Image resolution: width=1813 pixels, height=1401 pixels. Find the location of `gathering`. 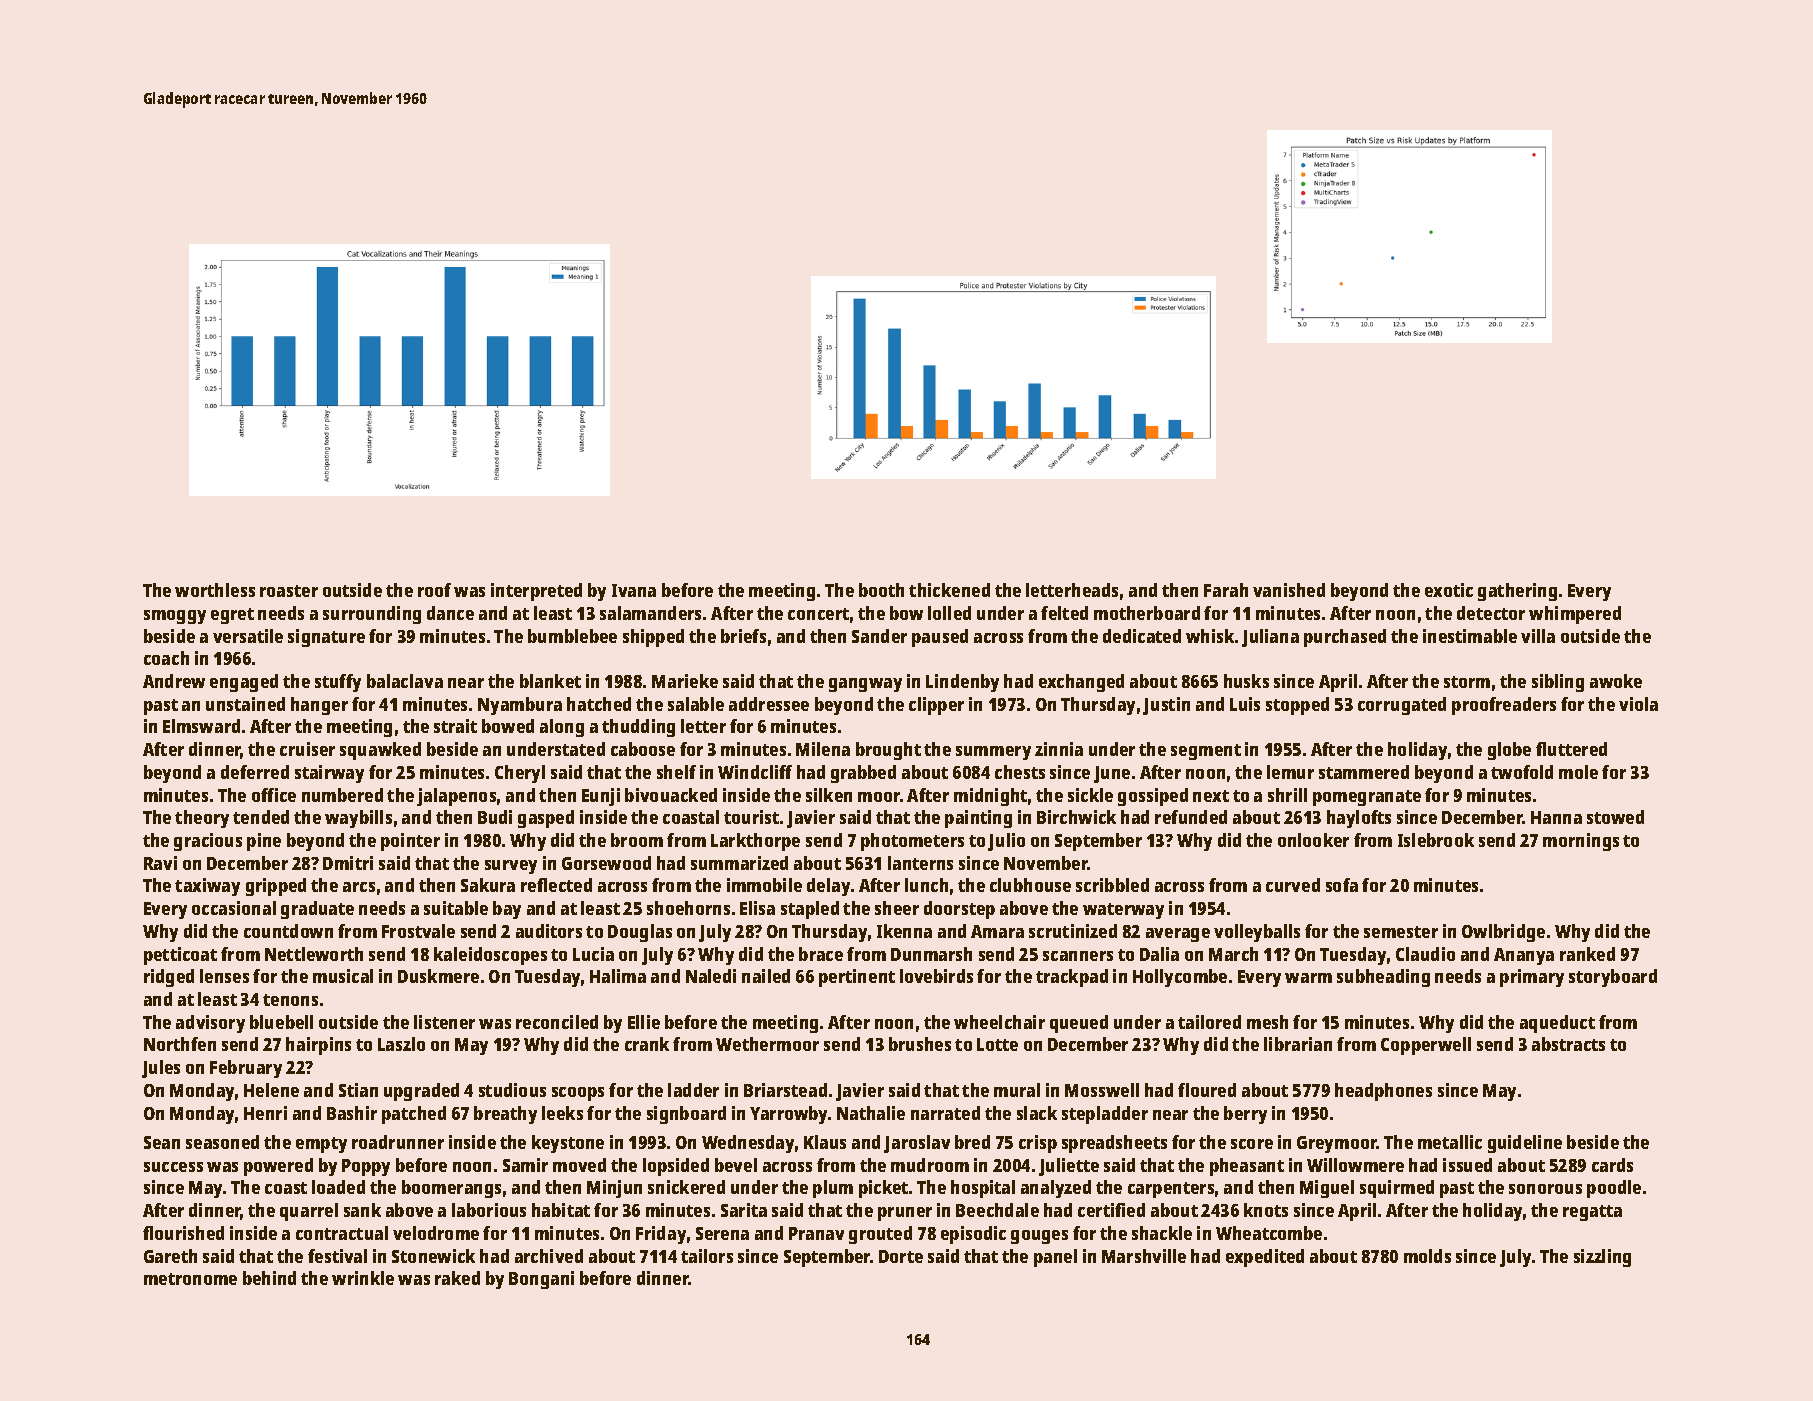

gathering is located at coordinates (1517, 592).
